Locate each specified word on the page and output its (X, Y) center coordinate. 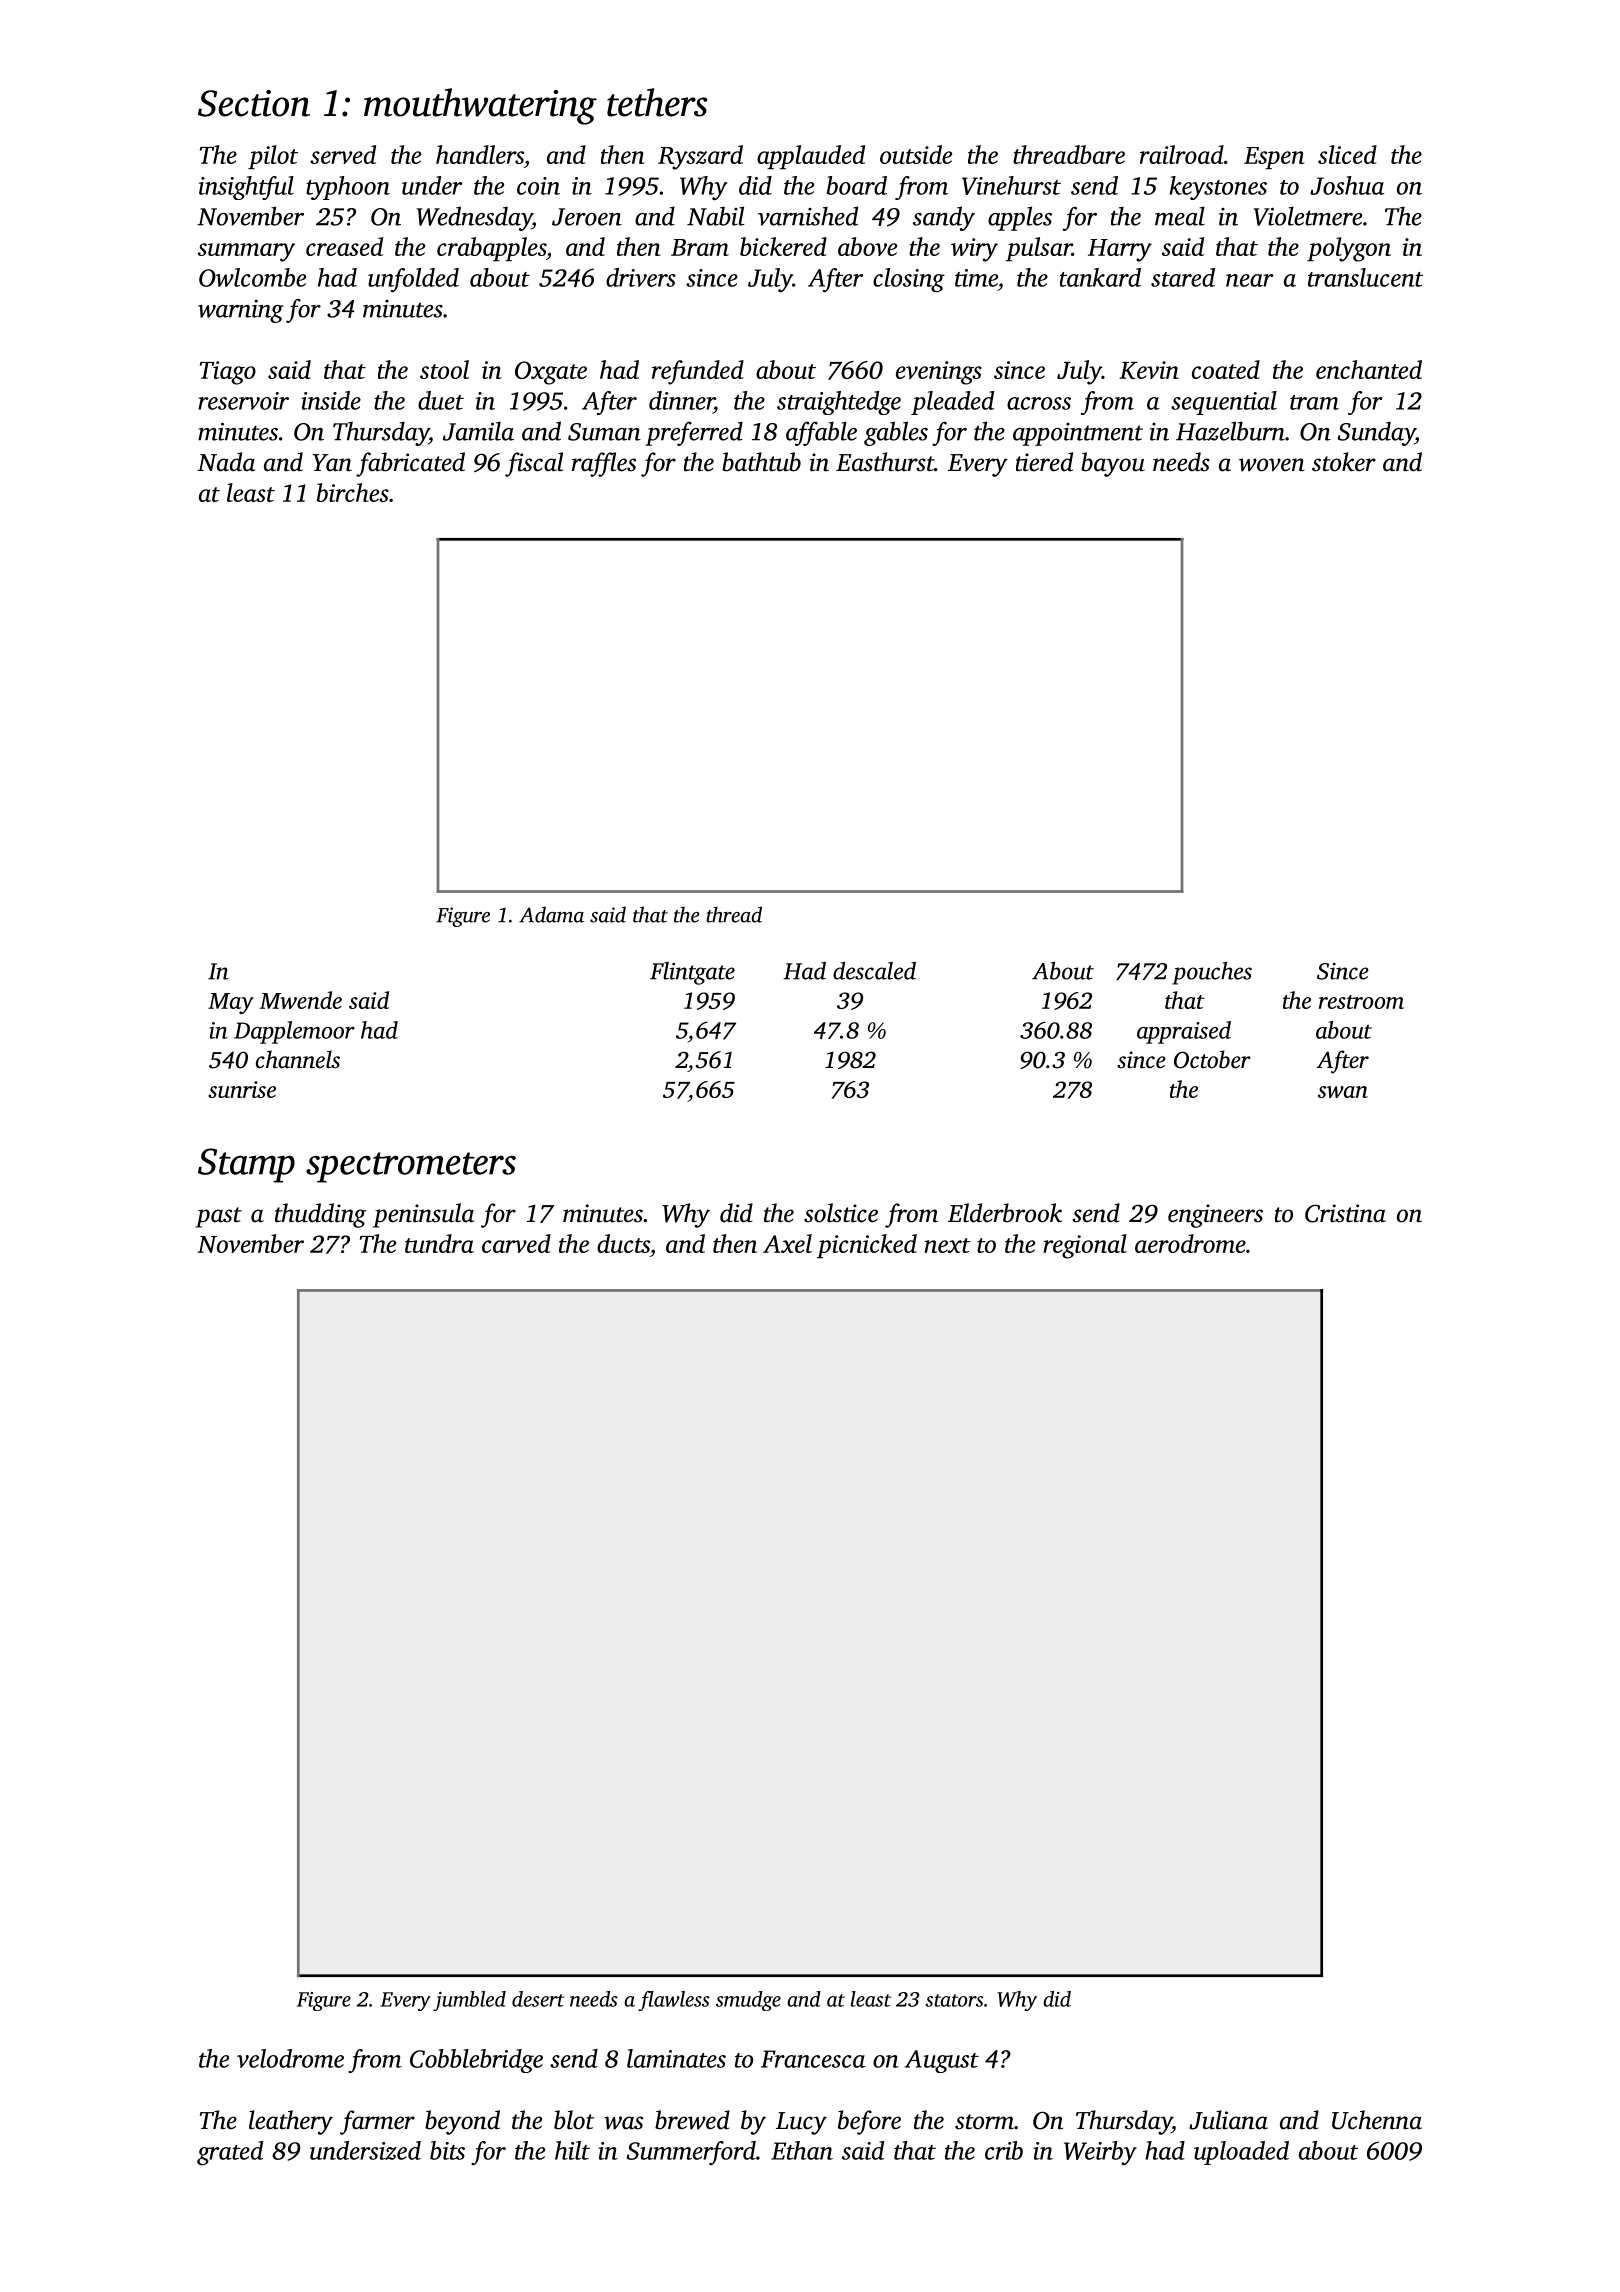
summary (246, 252)
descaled (874, 971)
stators (954, 2000)
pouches (1212, 973)
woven (1272, 465)
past (219, 1217)
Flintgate (692, 973)
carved (516, 1243)
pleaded (952, 403)
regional (1085, 1246)
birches (353, 492)
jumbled (469, 2001)
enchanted (1369, 369)
